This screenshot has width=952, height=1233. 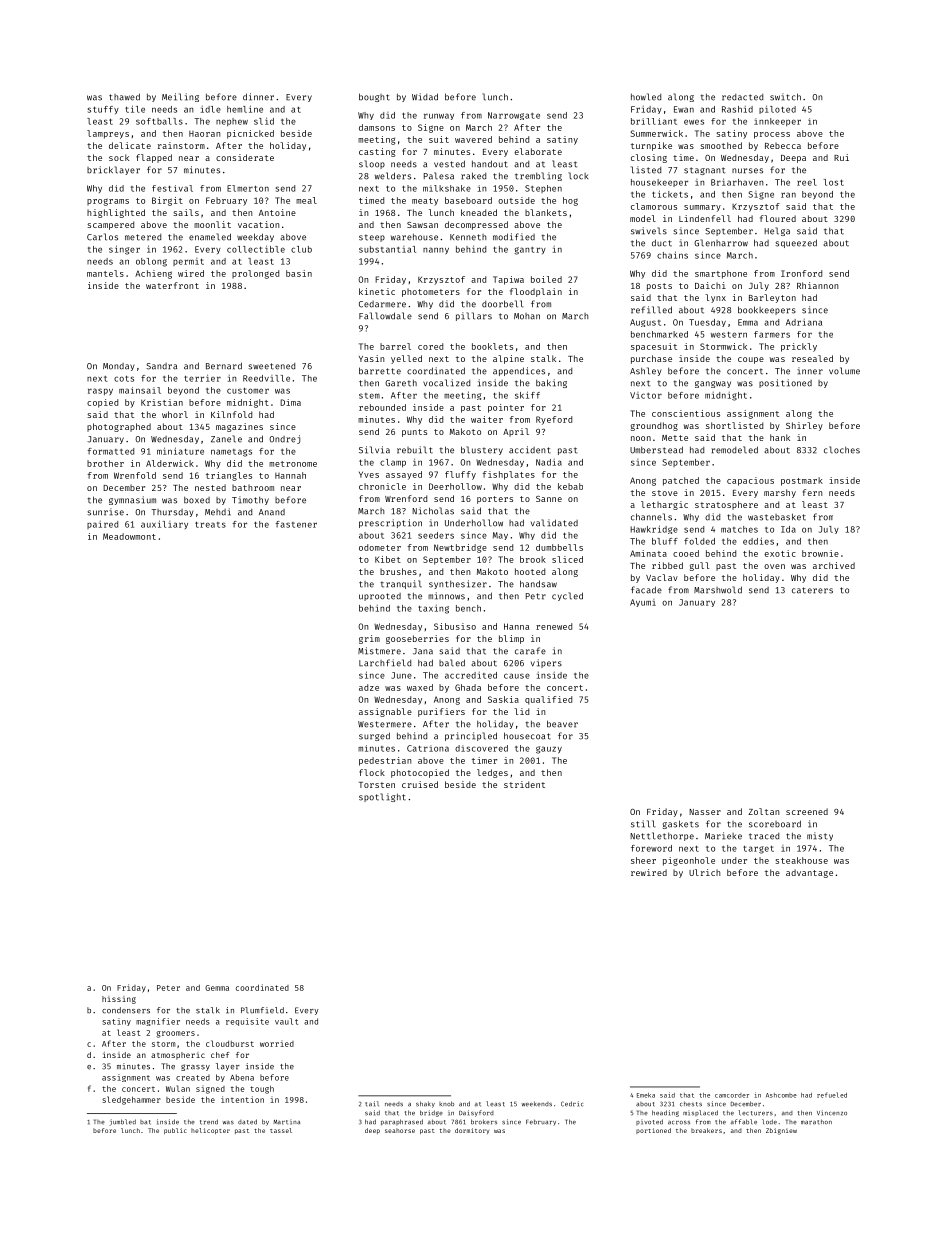 I want to click on Marshwold, so click(x=718, y=590).
